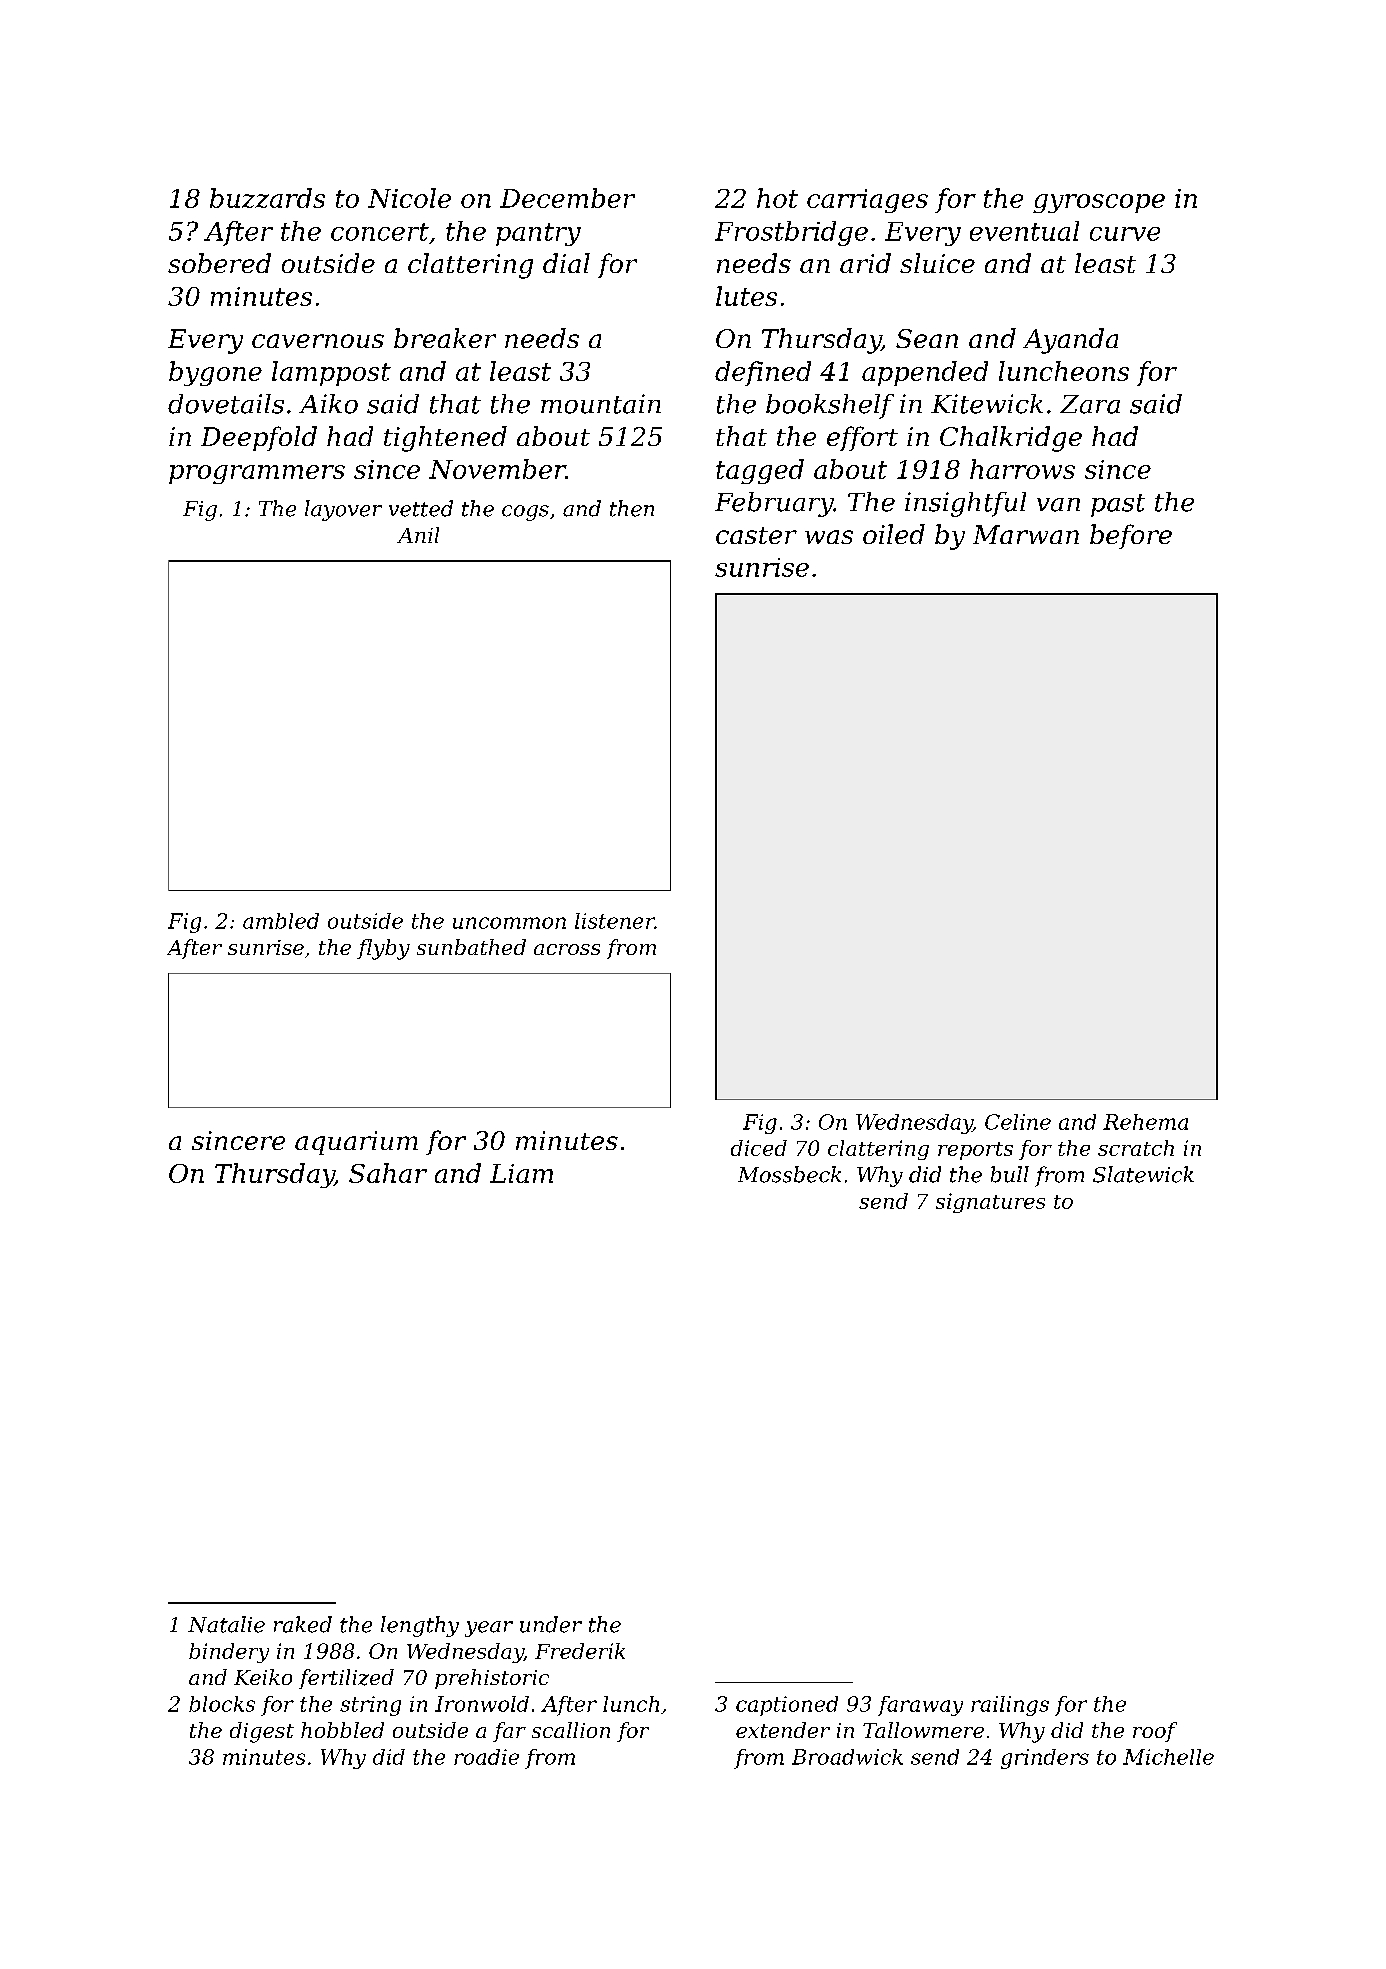 The image size is (1386, 1969). Describe the element at coordinates (215, 373) in the document. I see `bygone` at that location.
